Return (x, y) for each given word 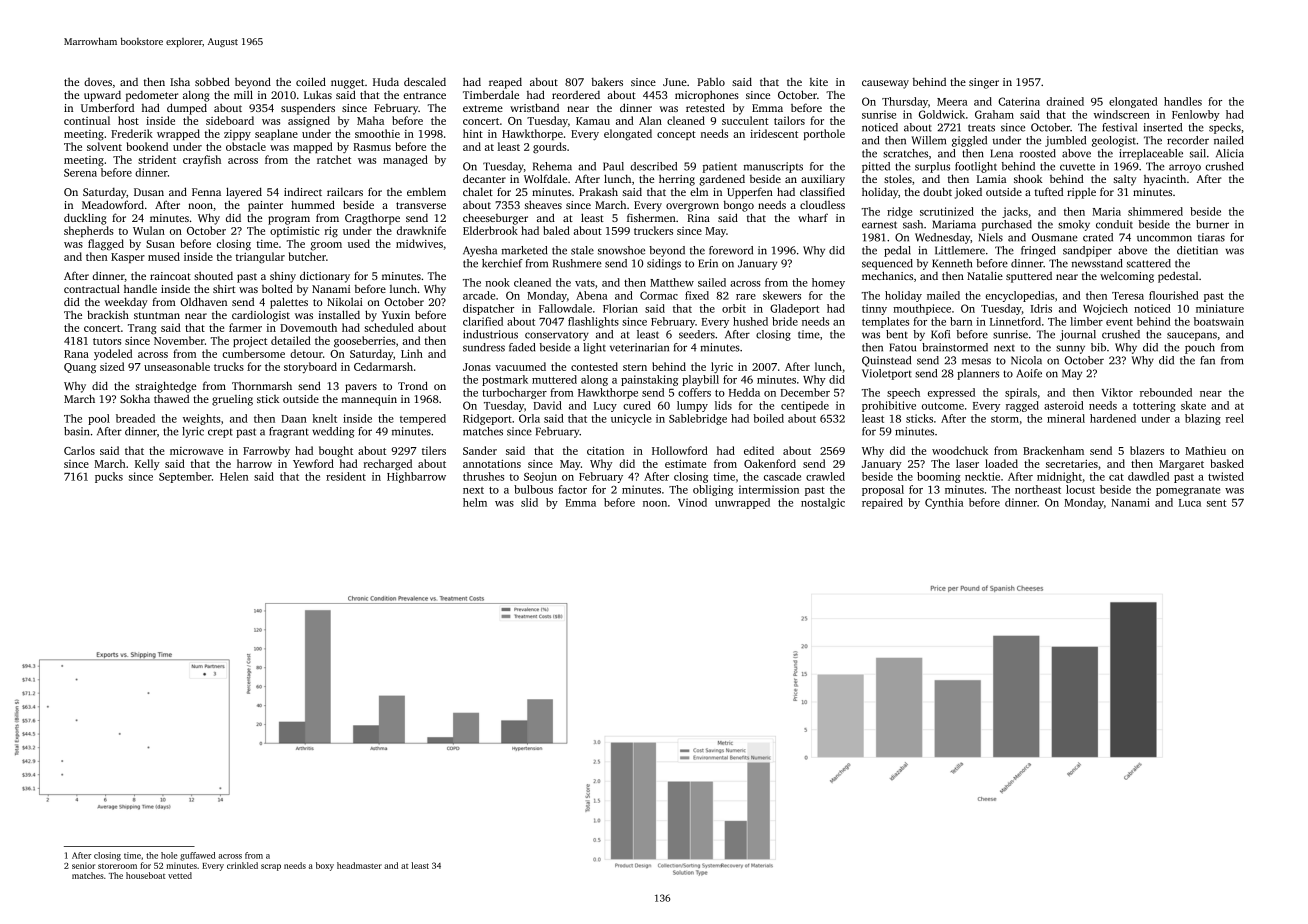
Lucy (605, 407)
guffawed (197, 856)
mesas (976, 361)
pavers (361, 388)
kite (819, 82)
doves (98, 82)
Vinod (692, 502)
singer (984, 83)
